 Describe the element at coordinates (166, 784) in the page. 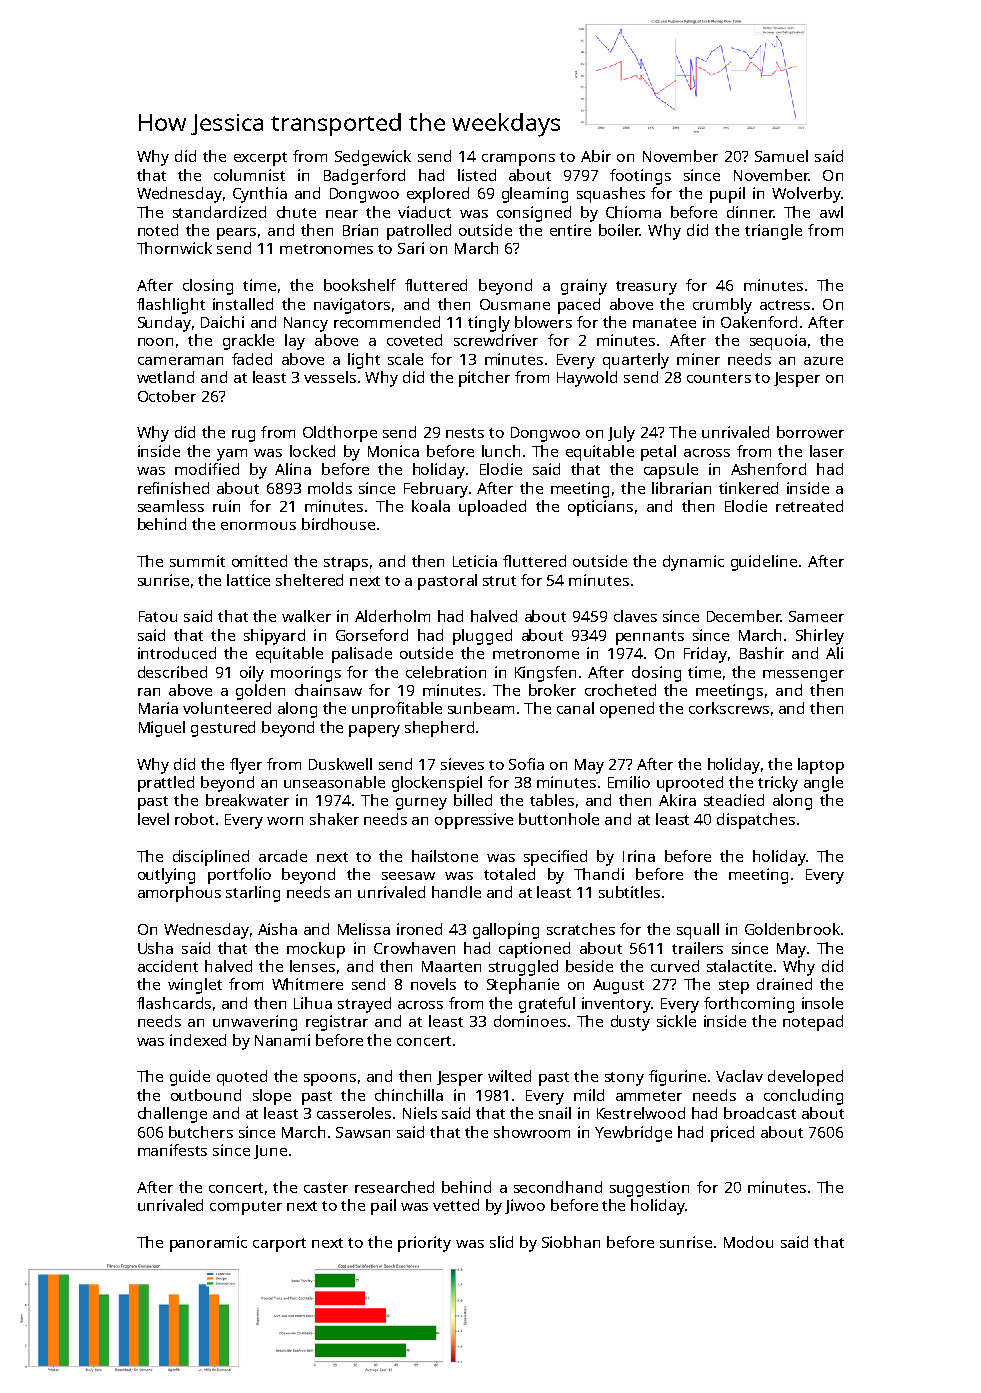

I see `prattled` at that location.
